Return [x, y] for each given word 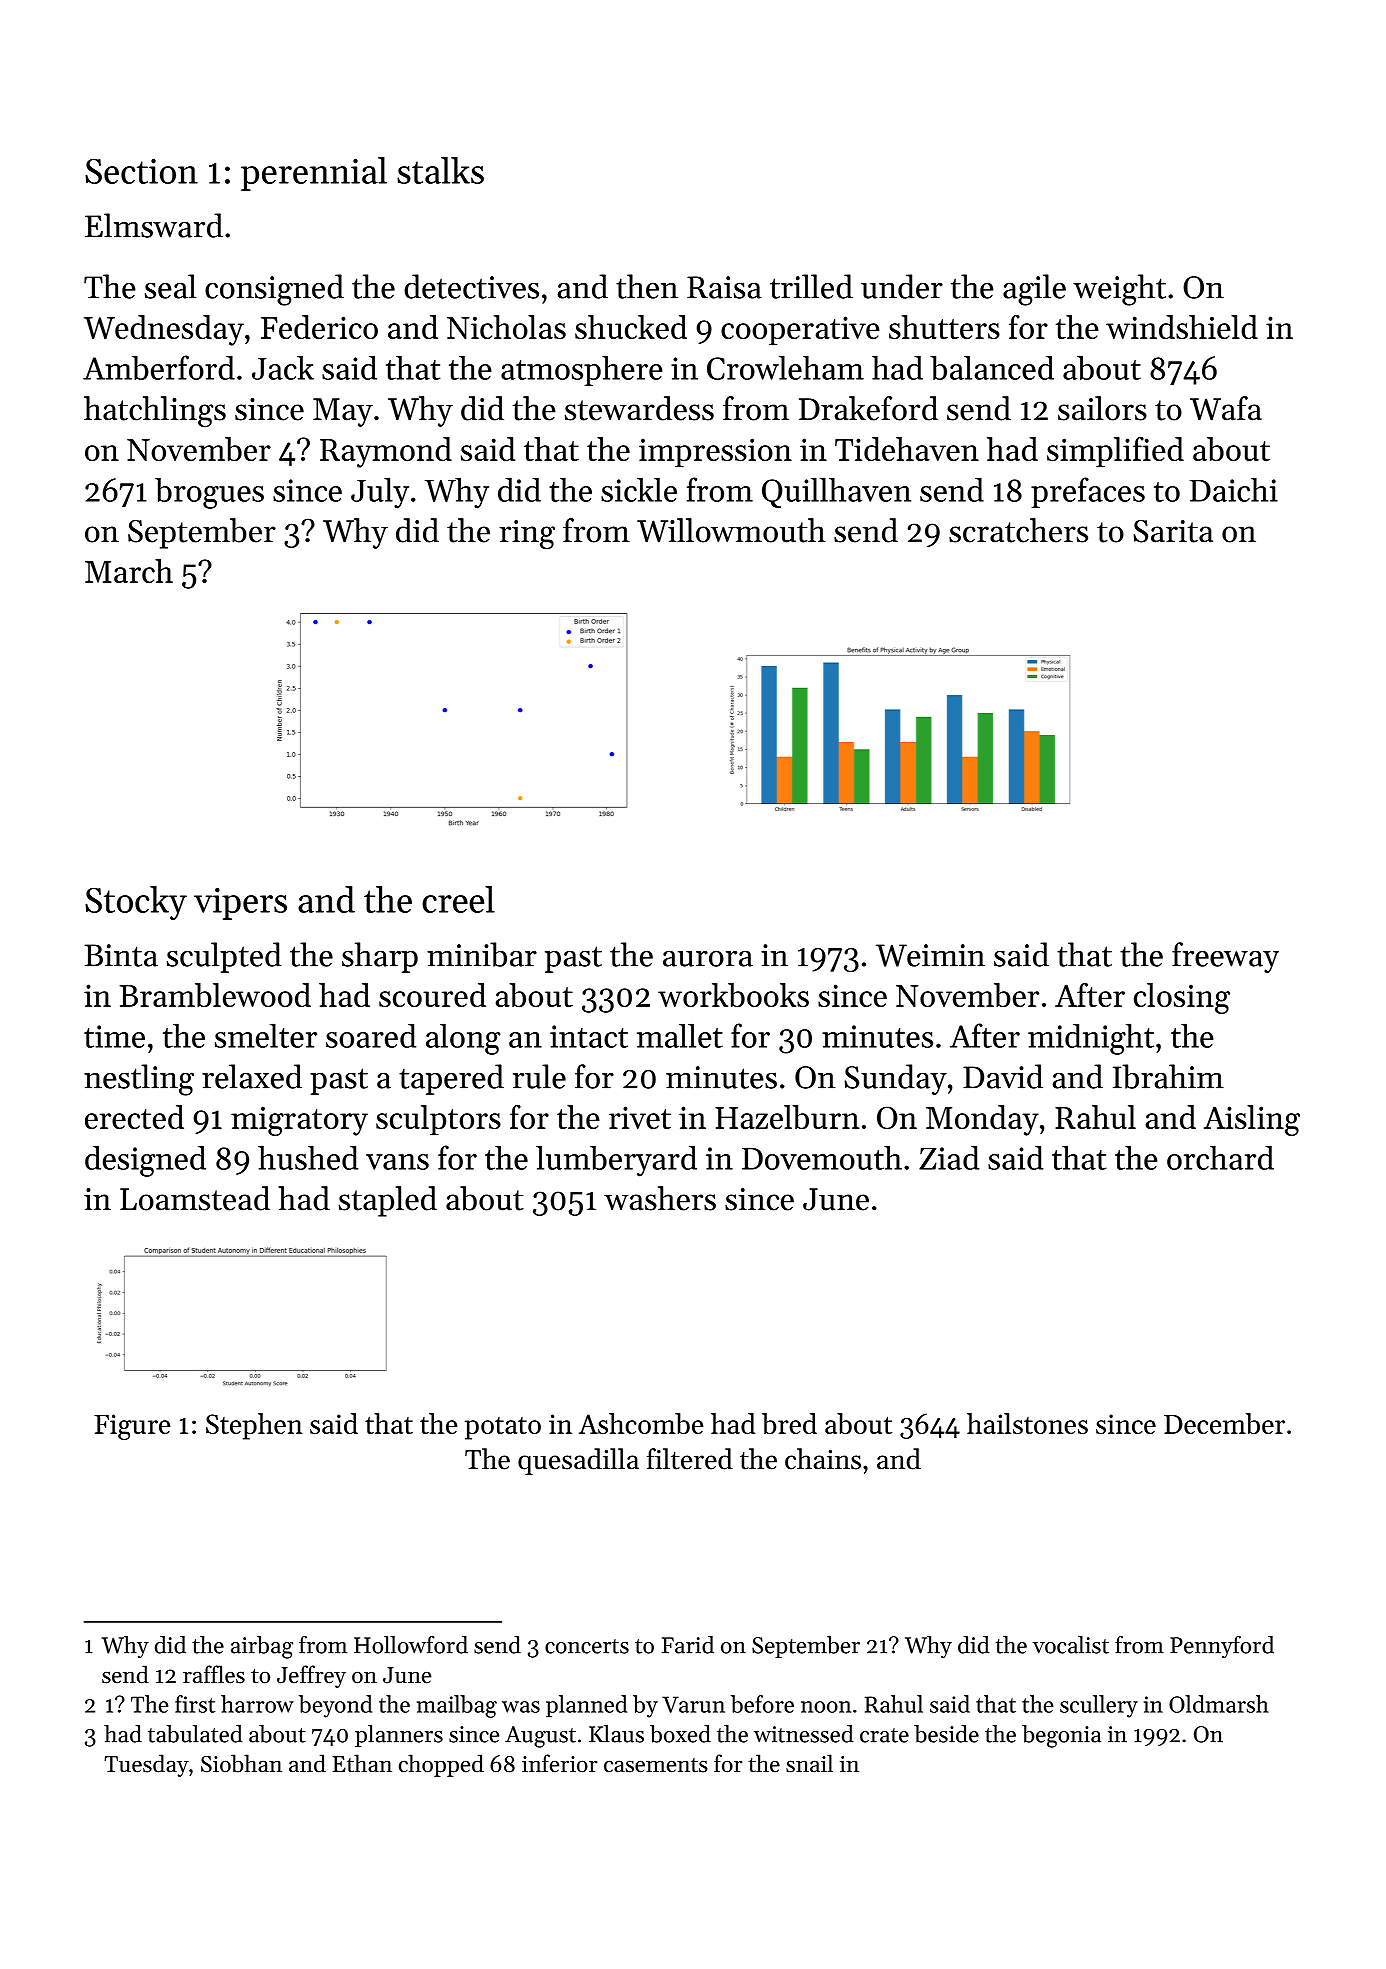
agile [1034, 290]
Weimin [930, 955]
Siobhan [241, 1763]
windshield [1182, 327]
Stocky [136, 903]
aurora [708, 959]
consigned [274, 290]
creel [458, 899]
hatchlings [155, 412]
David [1003, 1076]
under [902, 286]
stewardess [639, 408]
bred [789, 1423]
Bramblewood [215, 995]
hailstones [1027, 1423]
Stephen [254, 1426]
